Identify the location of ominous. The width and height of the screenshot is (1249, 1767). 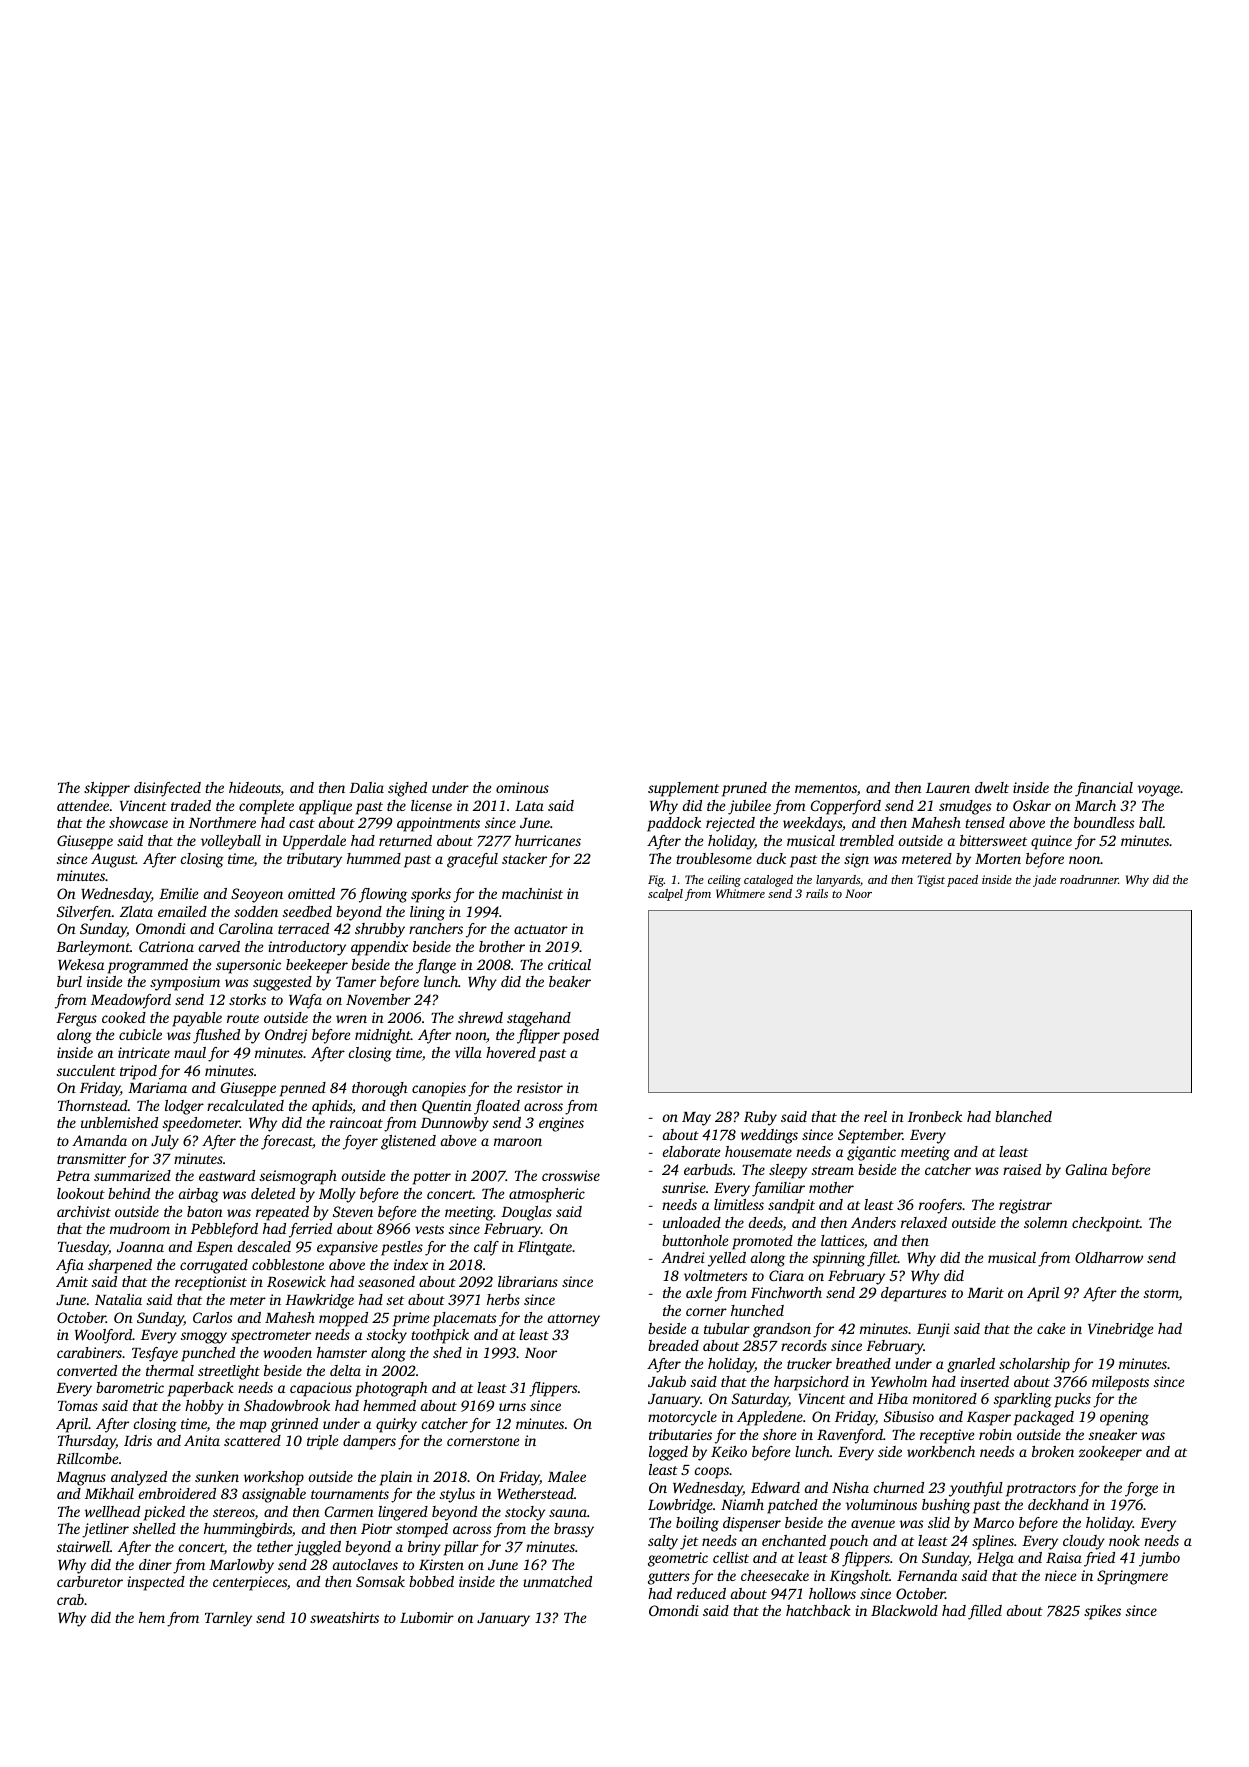
(522, 787).
